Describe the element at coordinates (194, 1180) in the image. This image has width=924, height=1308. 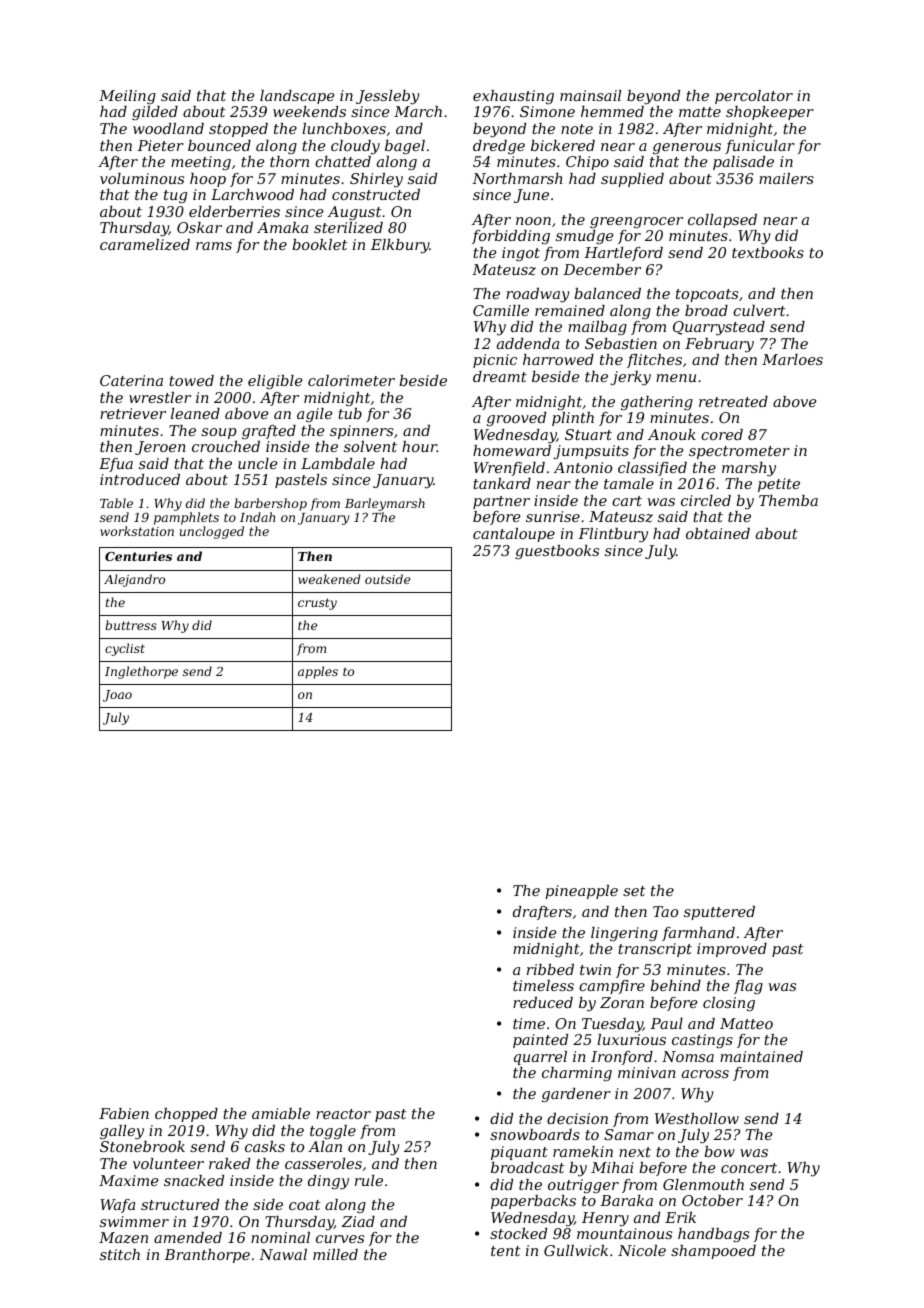
I see `snacked` at that location.
